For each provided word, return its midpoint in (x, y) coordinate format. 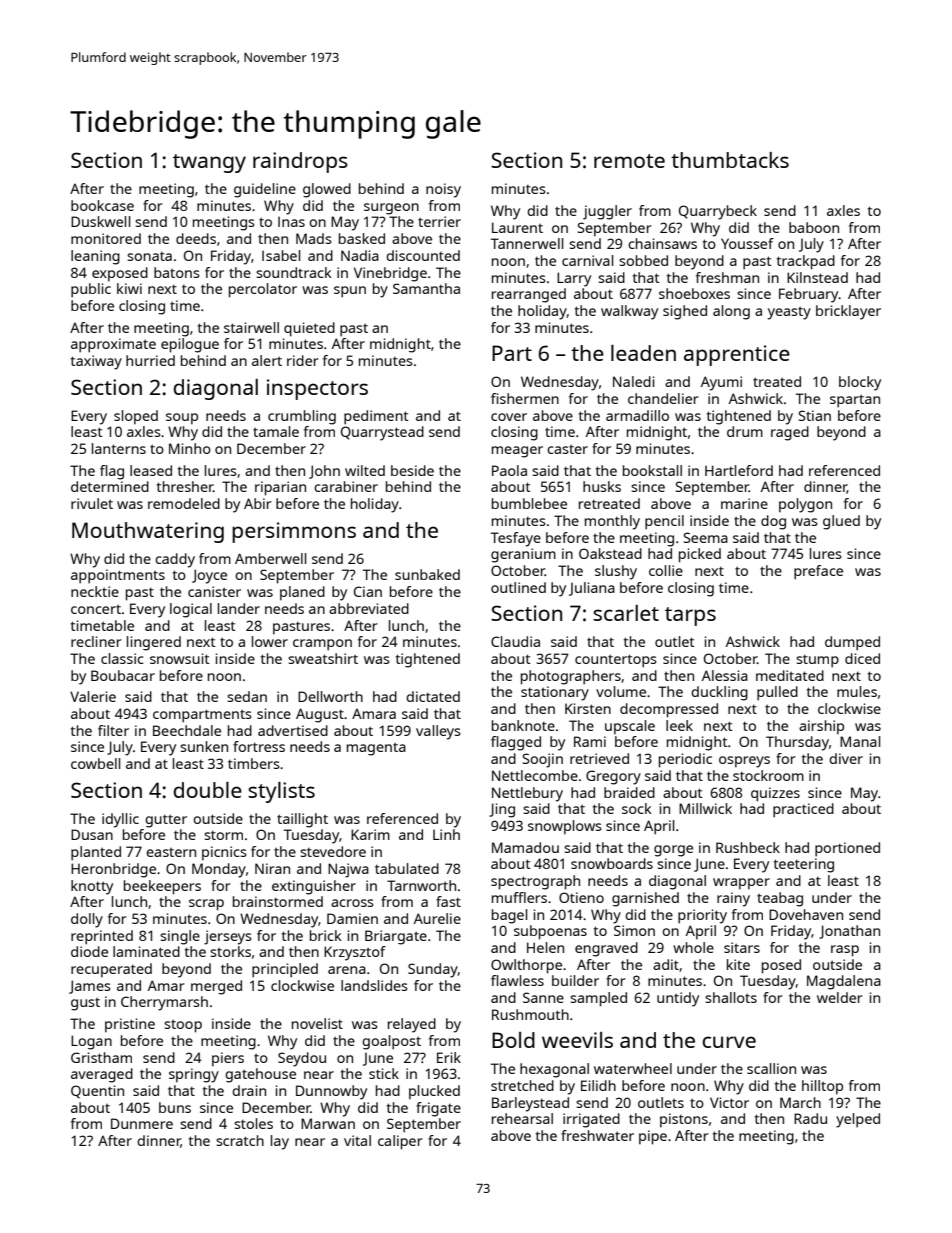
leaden (643, 353)
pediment (376, 417)
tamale (276, 431)
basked (362, 238)
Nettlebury (527, 794)
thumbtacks (730, 160)
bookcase (102, 205)
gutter (166, 821)
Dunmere (142, 1123)
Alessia (725, 675)
